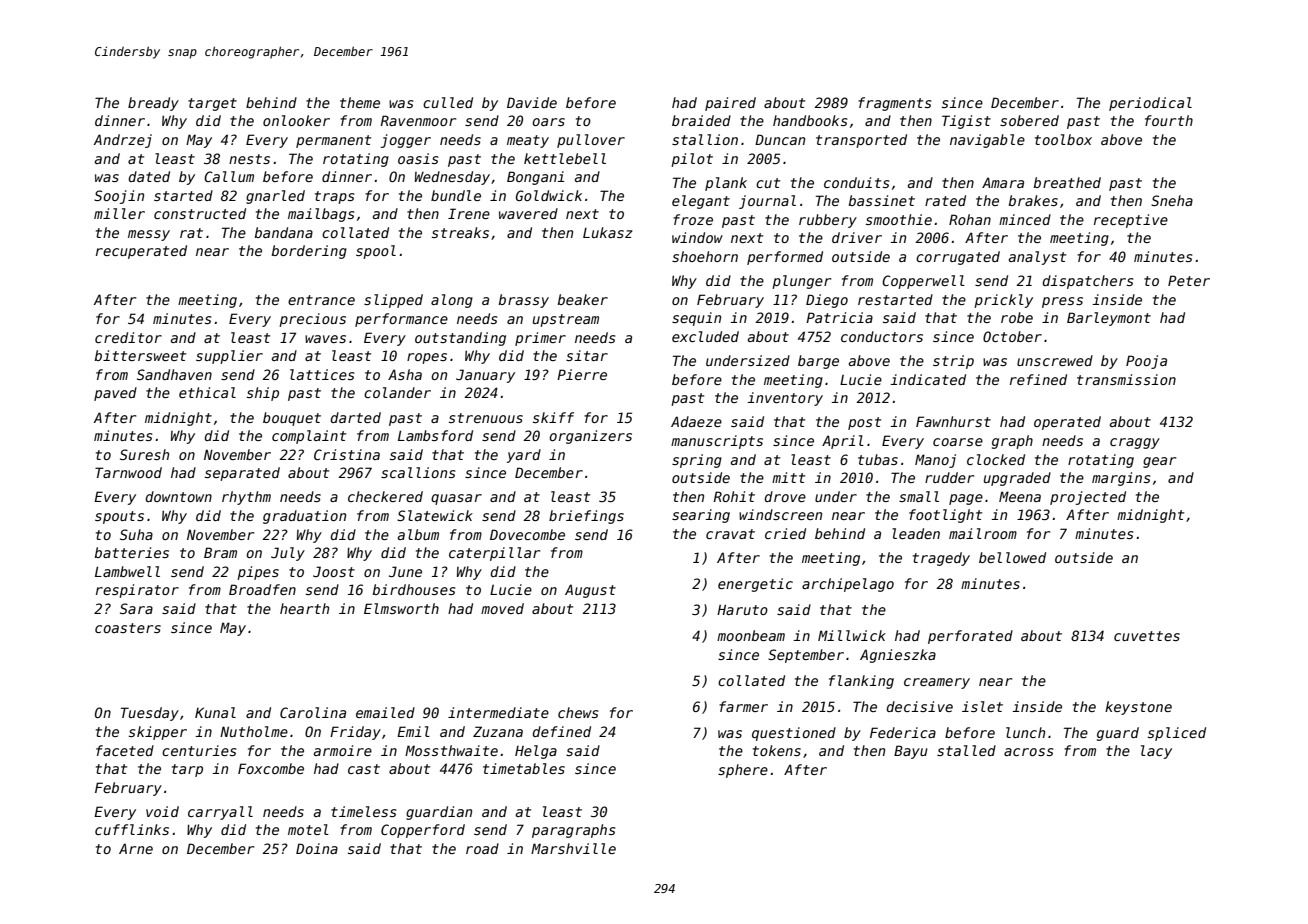 The width and height of the page is (1308, 924). Describe the element at coordinates (848, 585) in the page. I see `archipelago` at that location.
